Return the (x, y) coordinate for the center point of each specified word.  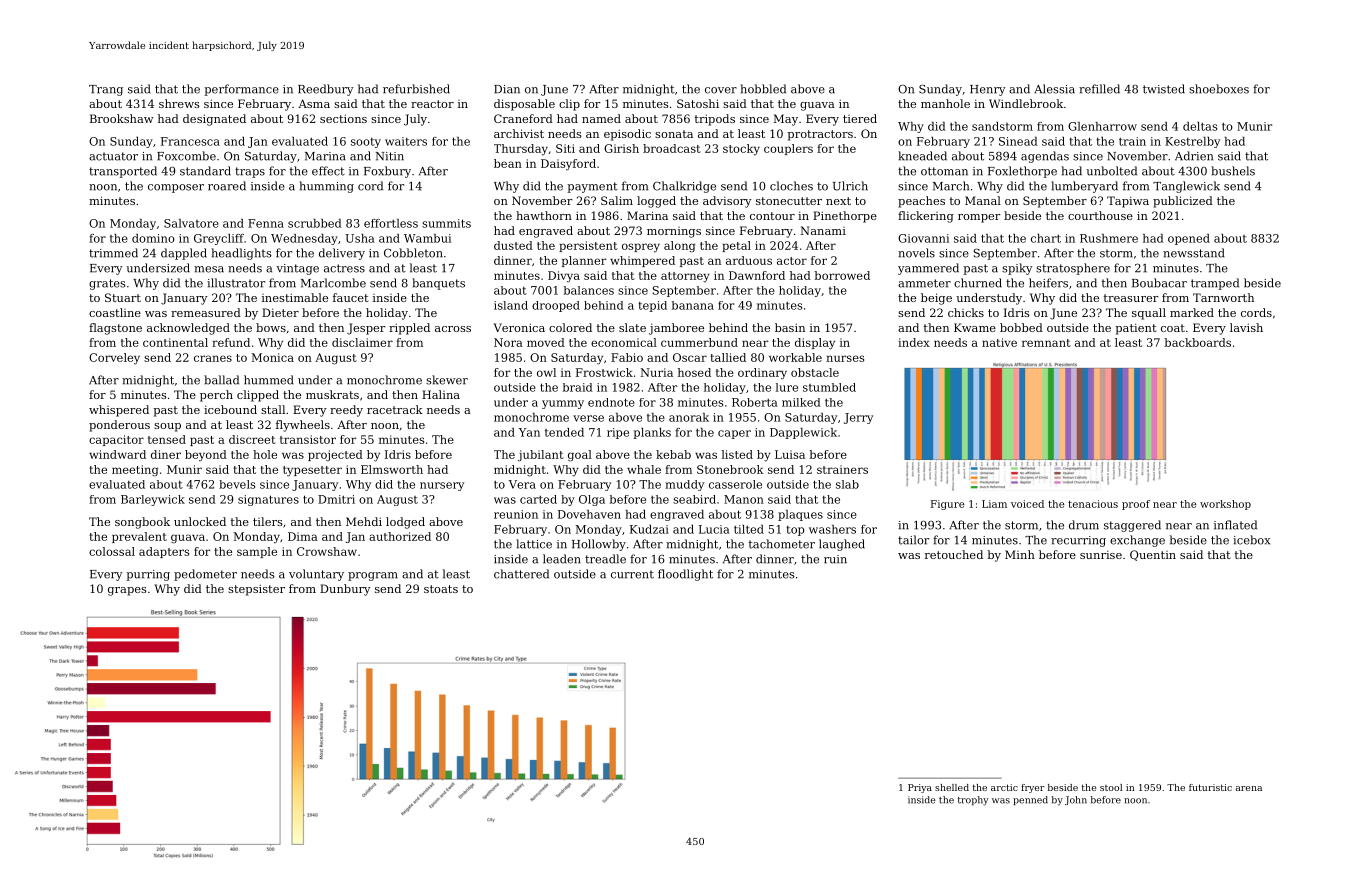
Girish (621, 148)
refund (231, 342)
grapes (127, 591)
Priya (920, 788)
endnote (611, 402)
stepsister (256, 590)
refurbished (416, 89)
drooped (556, 306)
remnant (1046, 343)
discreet (252, 439)
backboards (1197, 342)
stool (1111, 787)
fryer (1032, 788)
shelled (952, 787)
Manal (983, 200)
